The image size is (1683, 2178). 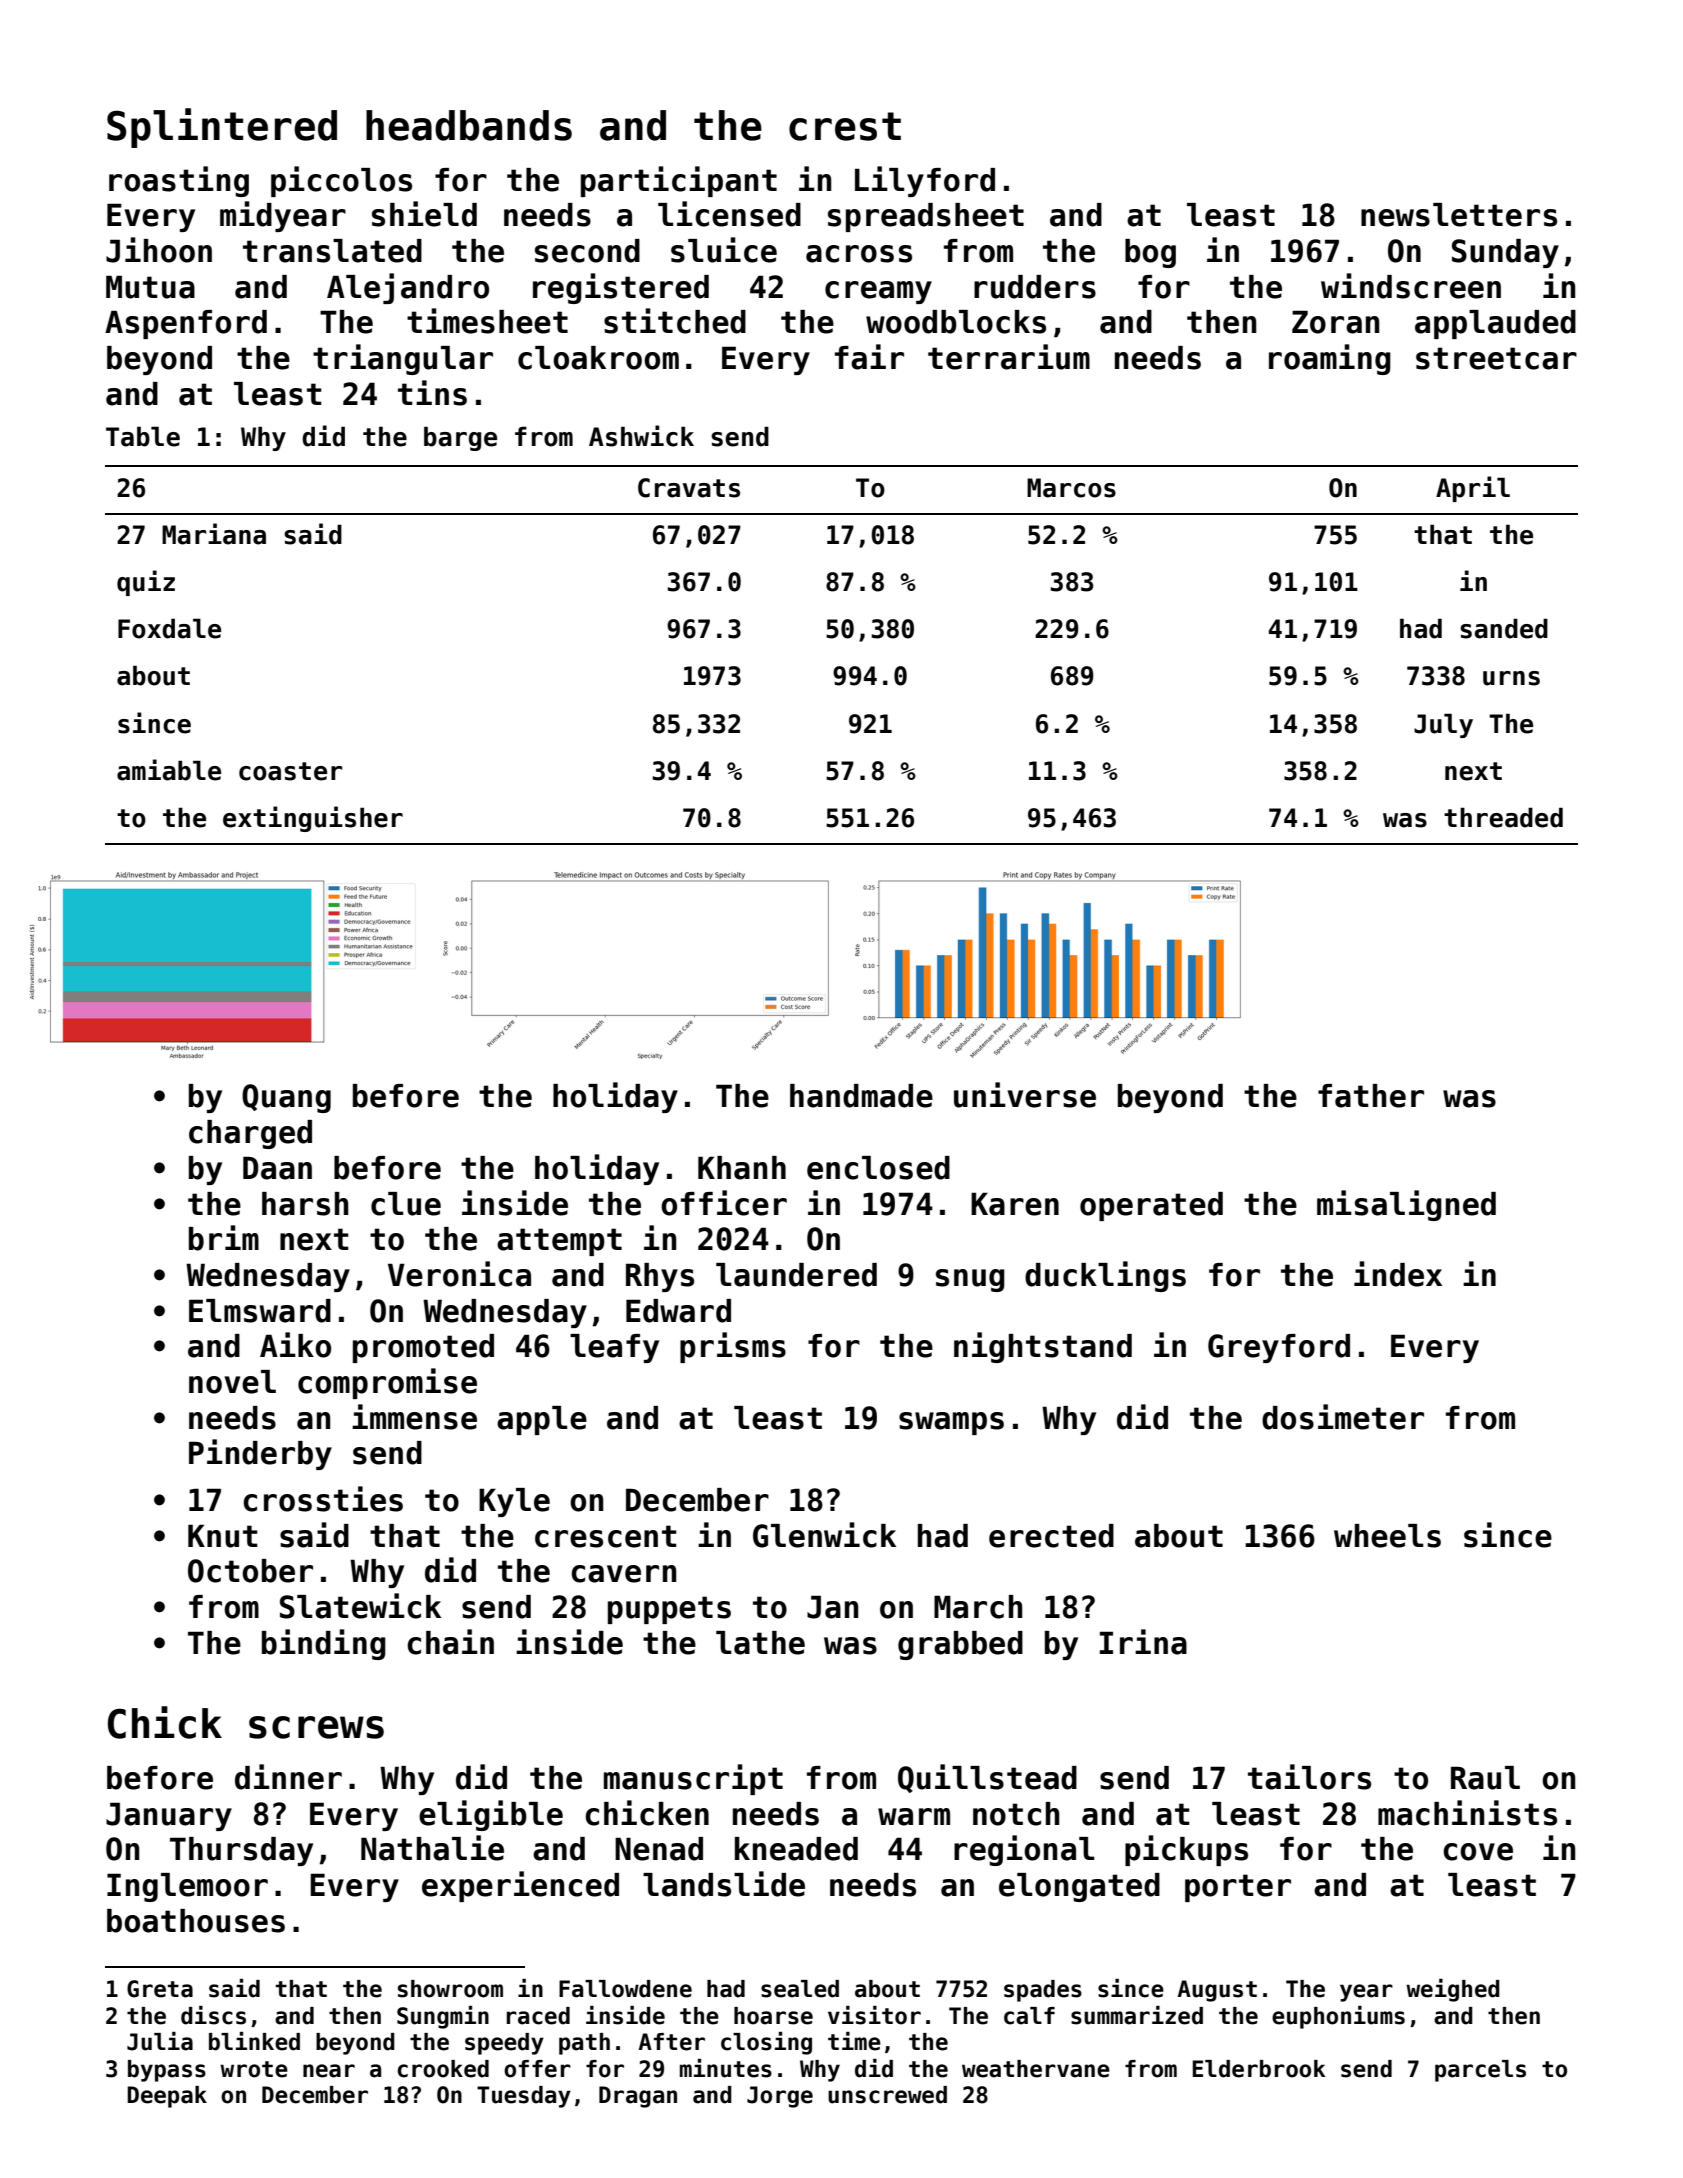 What do you see at coordinates (1459, 215) in the image?
I see `newsletters` at bounding box center [1459, 215].
